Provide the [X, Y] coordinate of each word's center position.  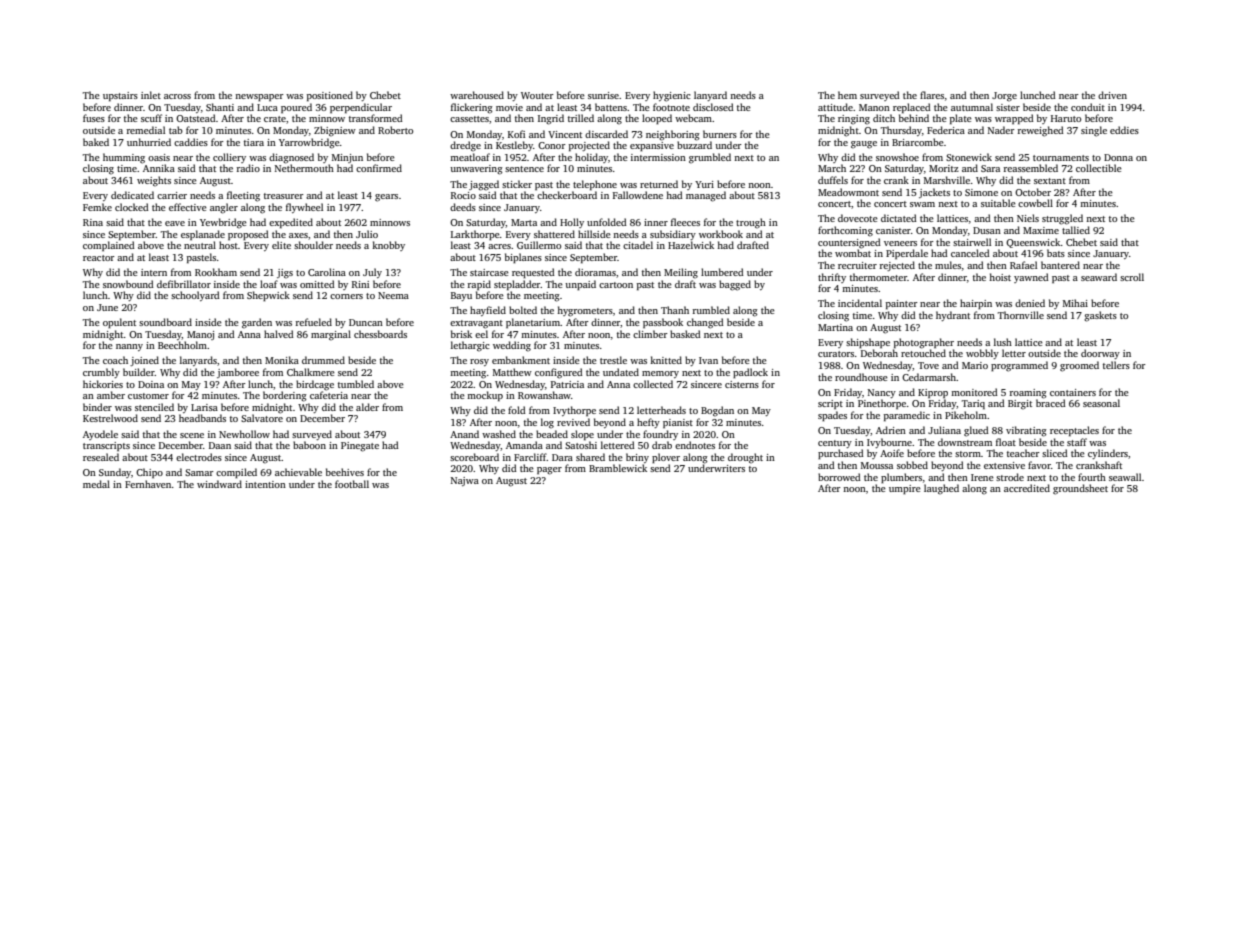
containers [1073, 392]
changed [705, 323]
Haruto [1066, 118]
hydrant [953, 316]
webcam [693, 118]
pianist [678, 423]
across [177, 96]
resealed [101, 457]
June [107, 307]
